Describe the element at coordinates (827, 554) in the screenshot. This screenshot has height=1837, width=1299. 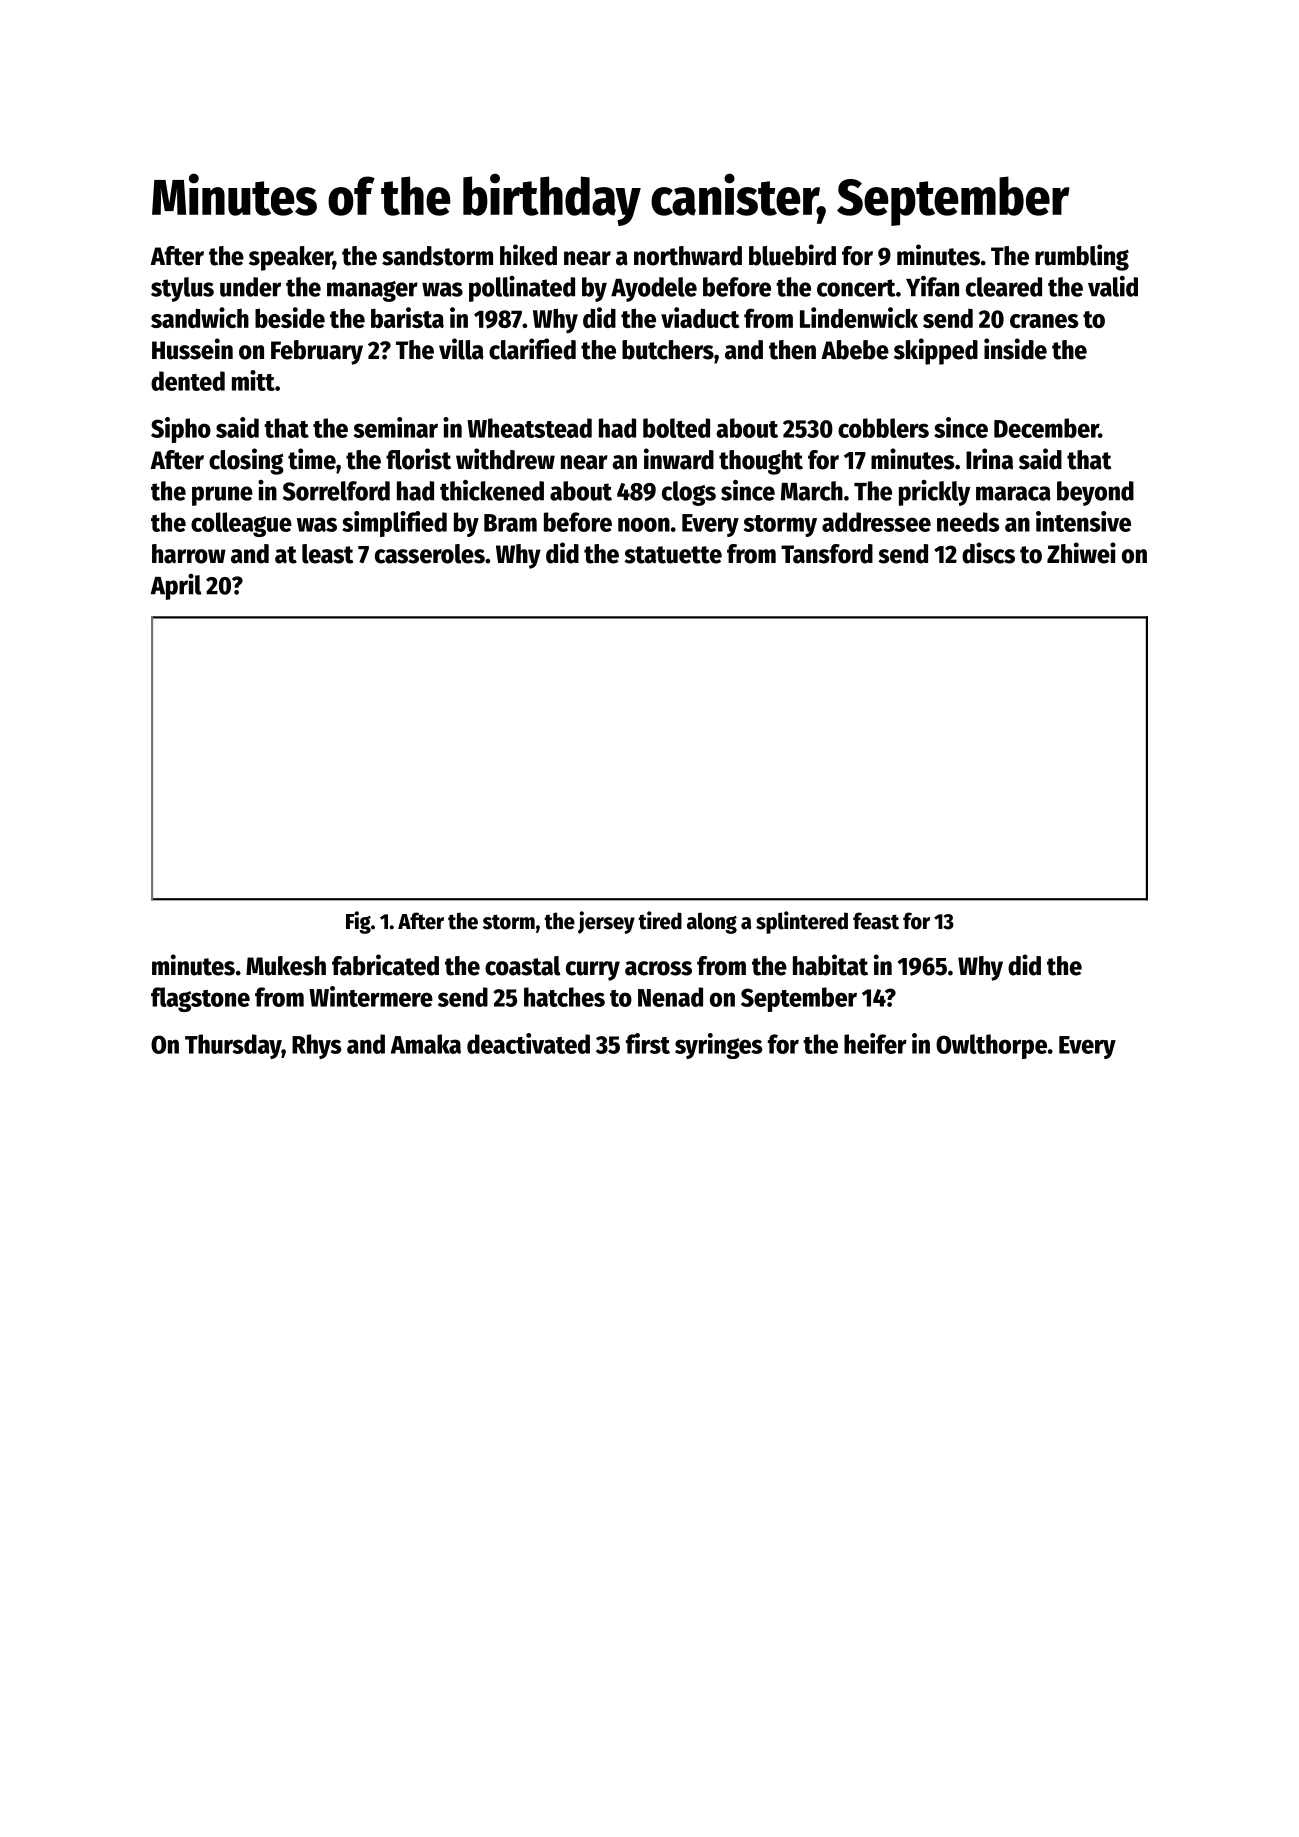
I see `Tansford` at that location.
